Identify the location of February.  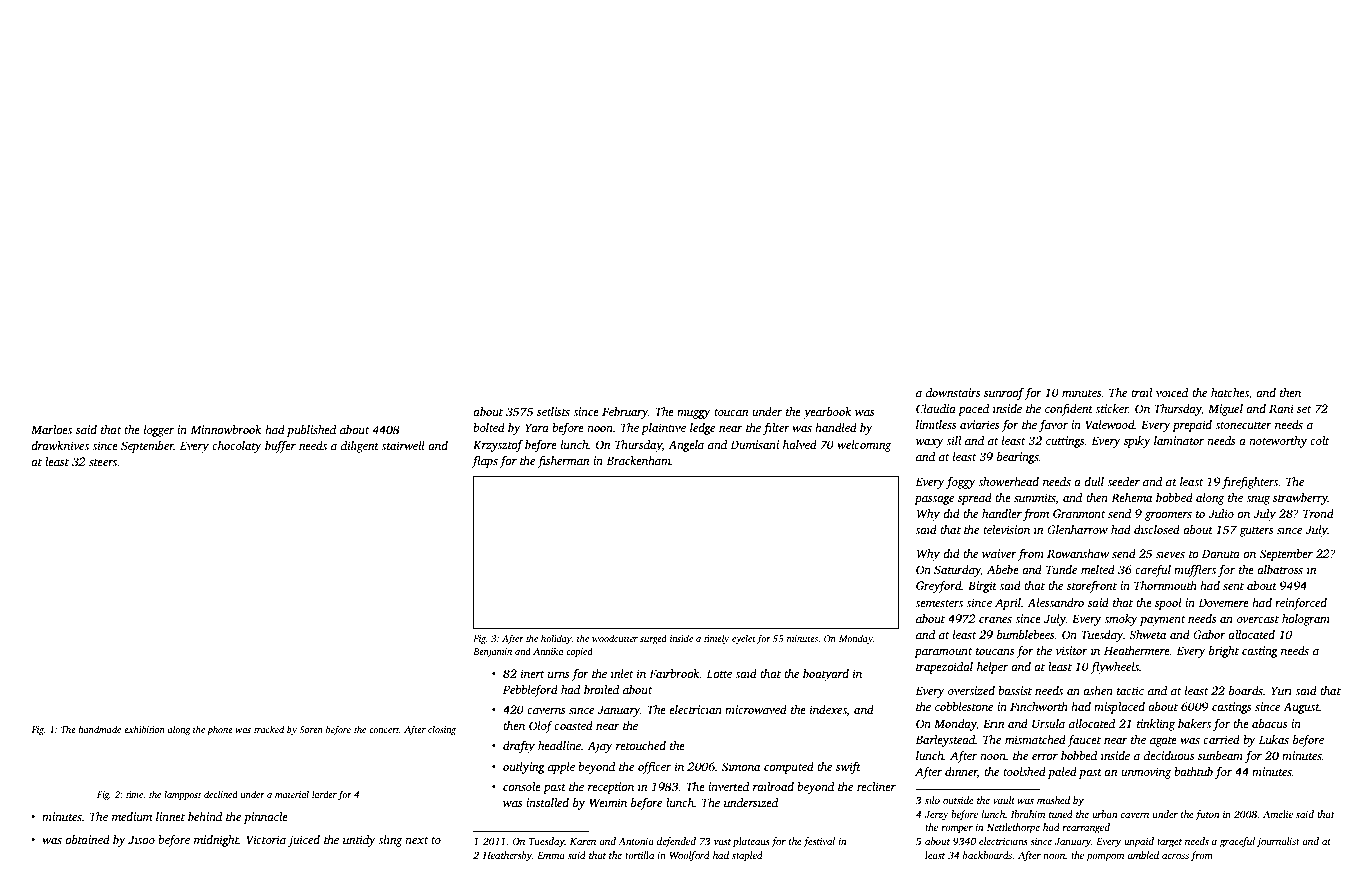
(625, 413).
